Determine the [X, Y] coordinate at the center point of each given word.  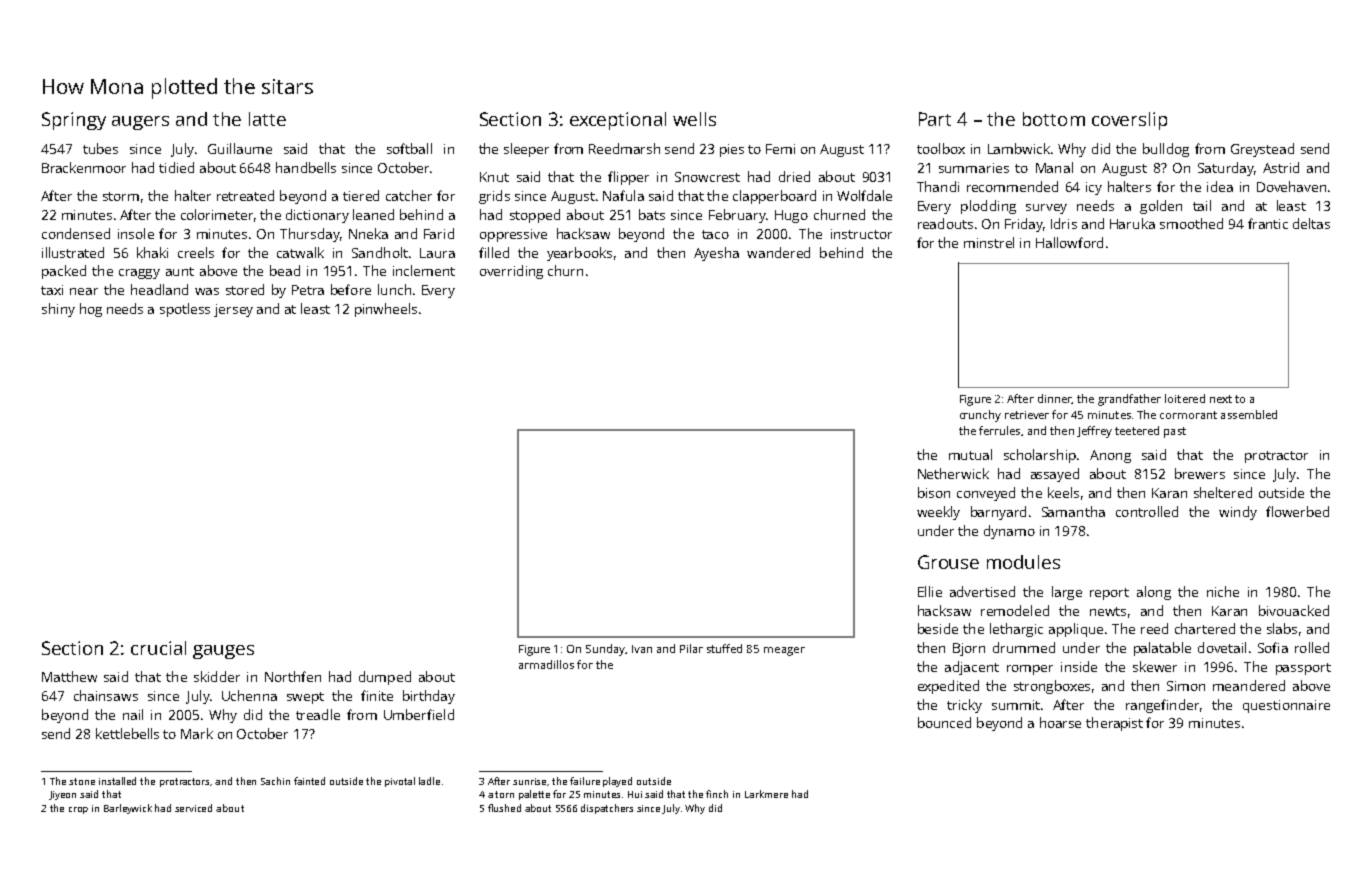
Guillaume [240, 148]
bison [934, 492]
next [1221, 399]
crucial [158, 648]
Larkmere [766, 794]
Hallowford [1069, 242]
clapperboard [774, 197]
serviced [193, 808]
